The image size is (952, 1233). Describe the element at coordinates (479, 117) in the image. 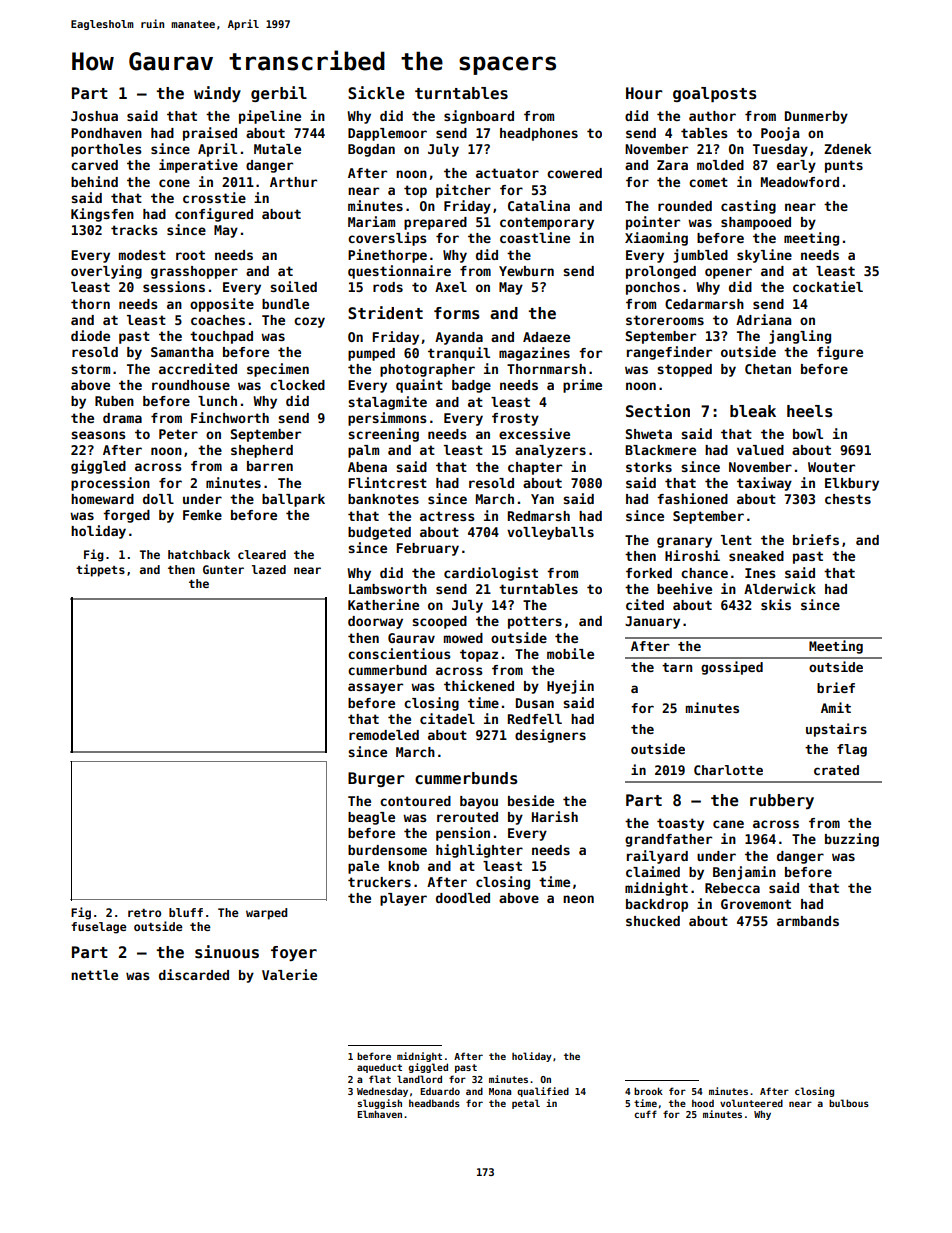

I see `signboard` at that location.
